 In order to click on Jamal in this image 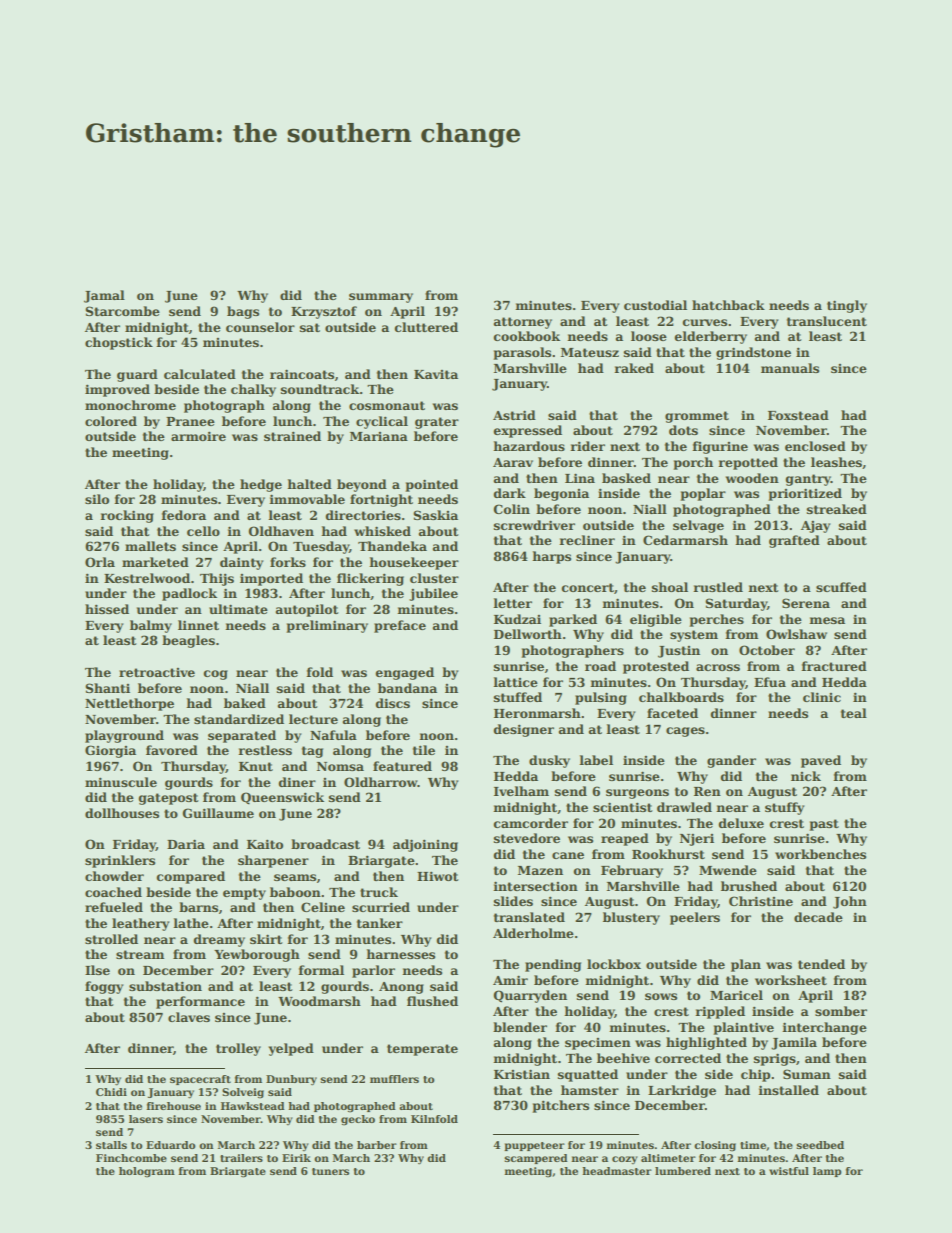, I will do `click(104, 296)`.
